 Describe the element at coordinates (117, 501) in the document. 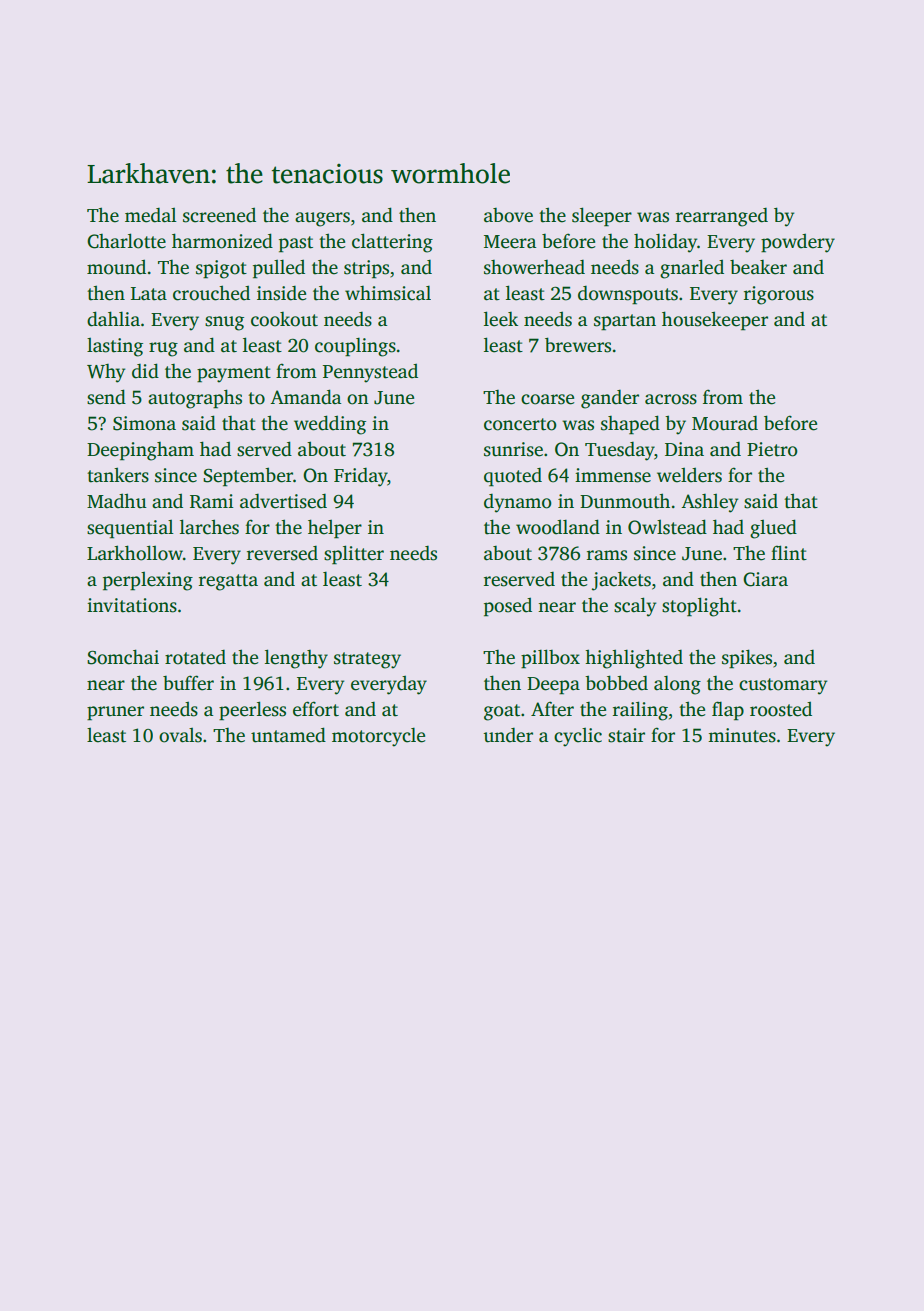

I see `Madhu` at that location.
